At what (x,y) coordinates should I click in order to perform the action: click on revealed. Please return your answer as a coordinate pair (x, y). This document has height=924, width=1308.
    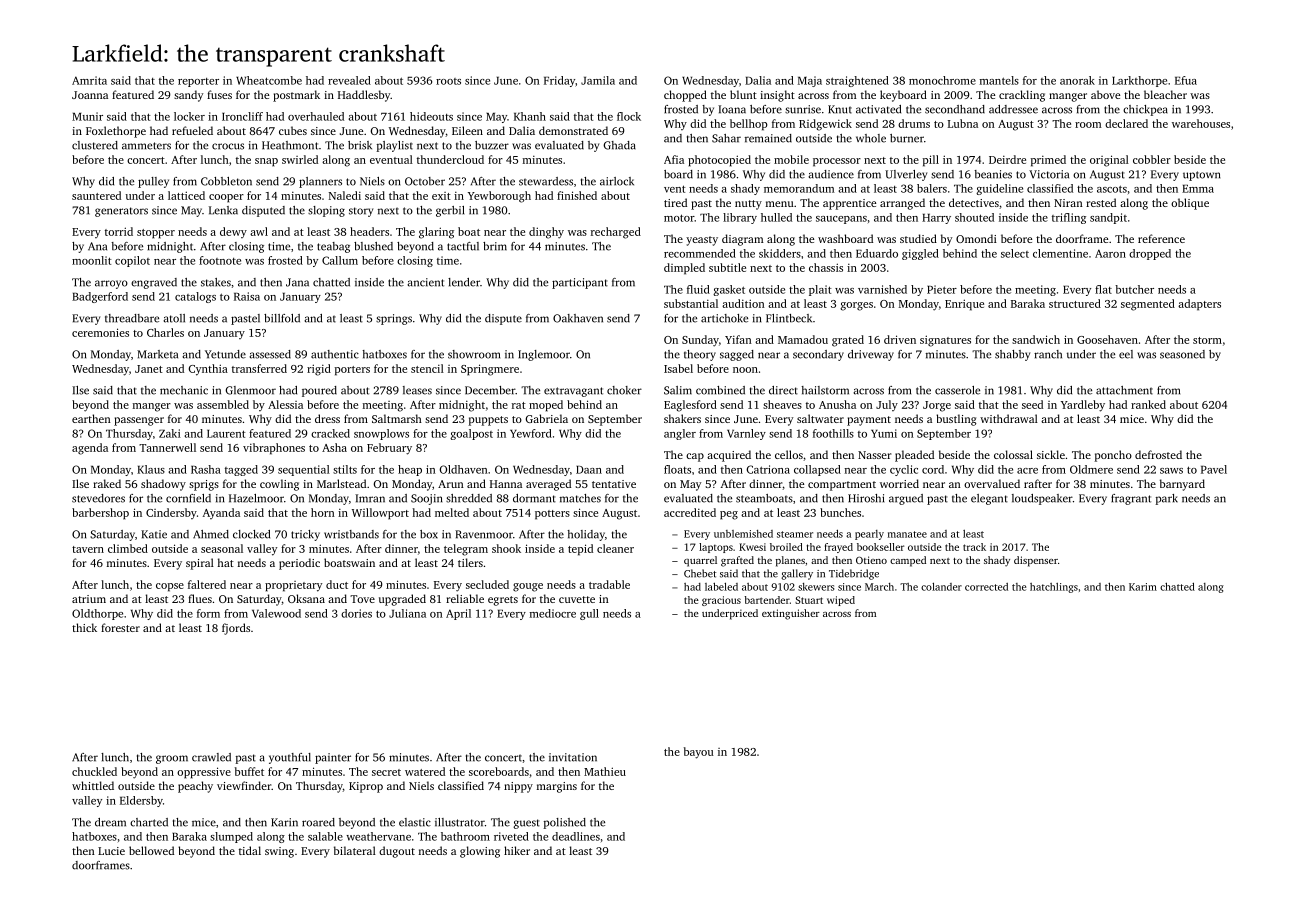
    Looking at the image, I should click on (349, 80).
